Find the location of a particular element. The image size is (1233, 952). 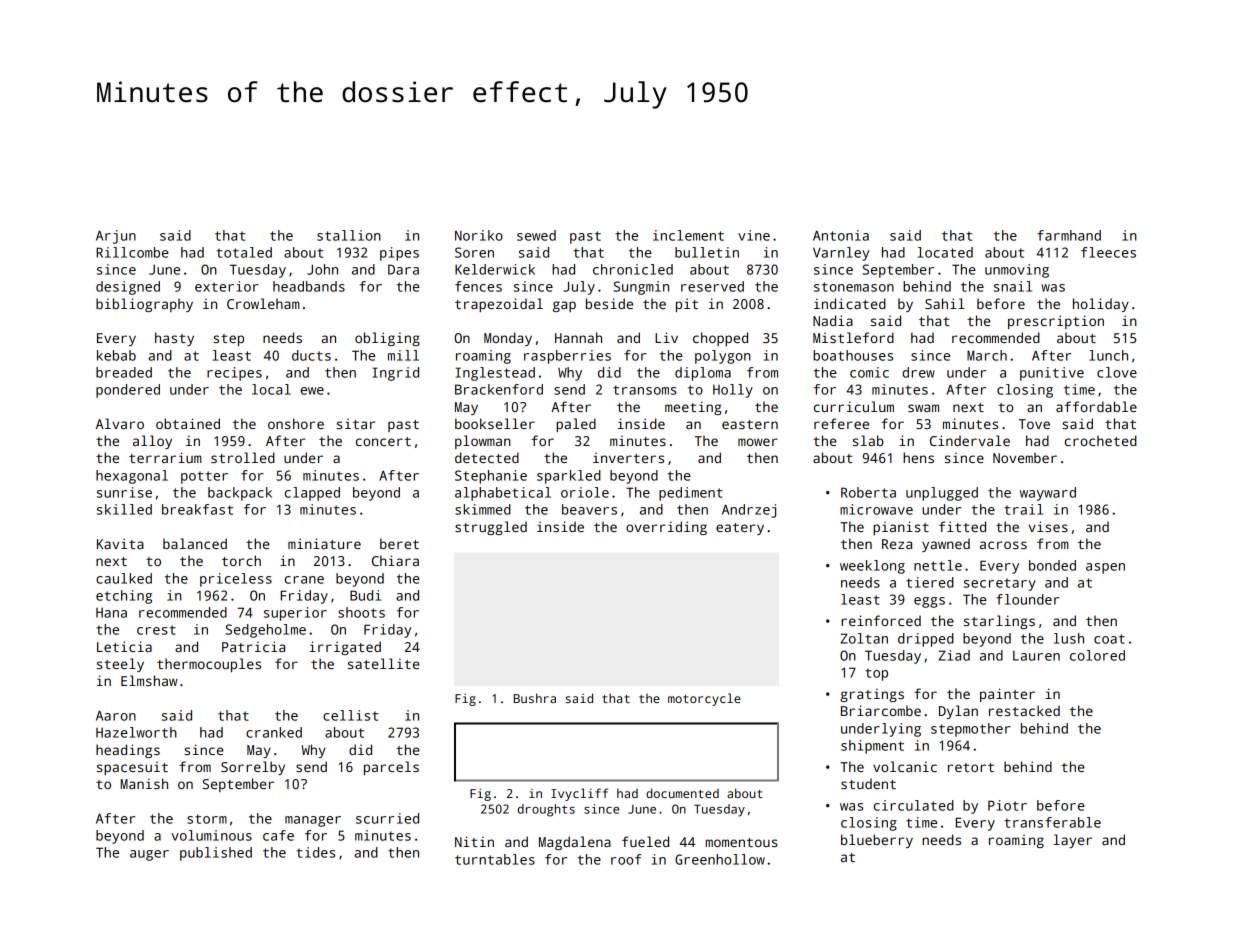

Mistleford is located at coordinates (853, 337).
